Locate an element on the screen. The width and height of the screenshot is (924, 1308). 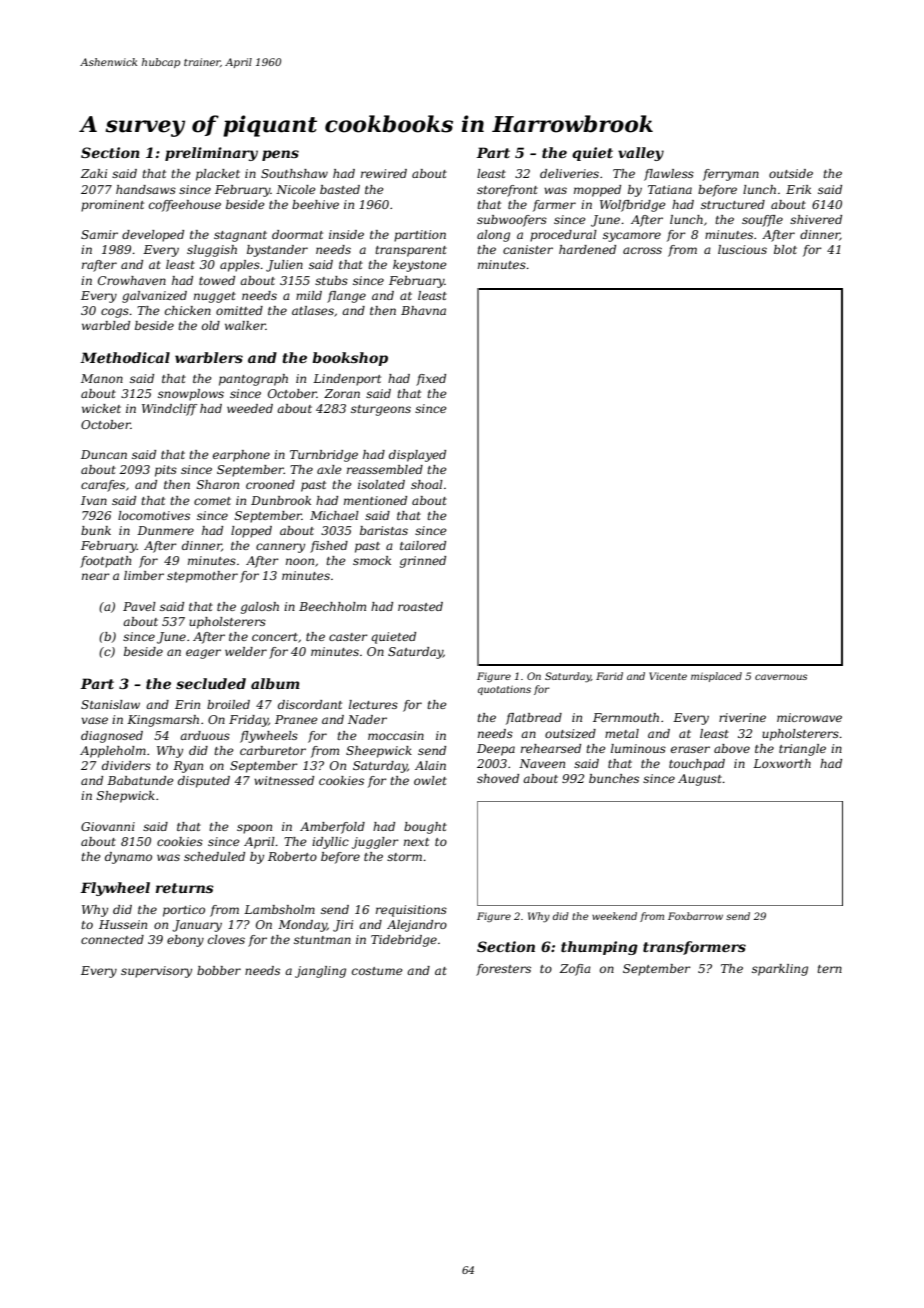
weeded is located at coordinates (250, 408).
